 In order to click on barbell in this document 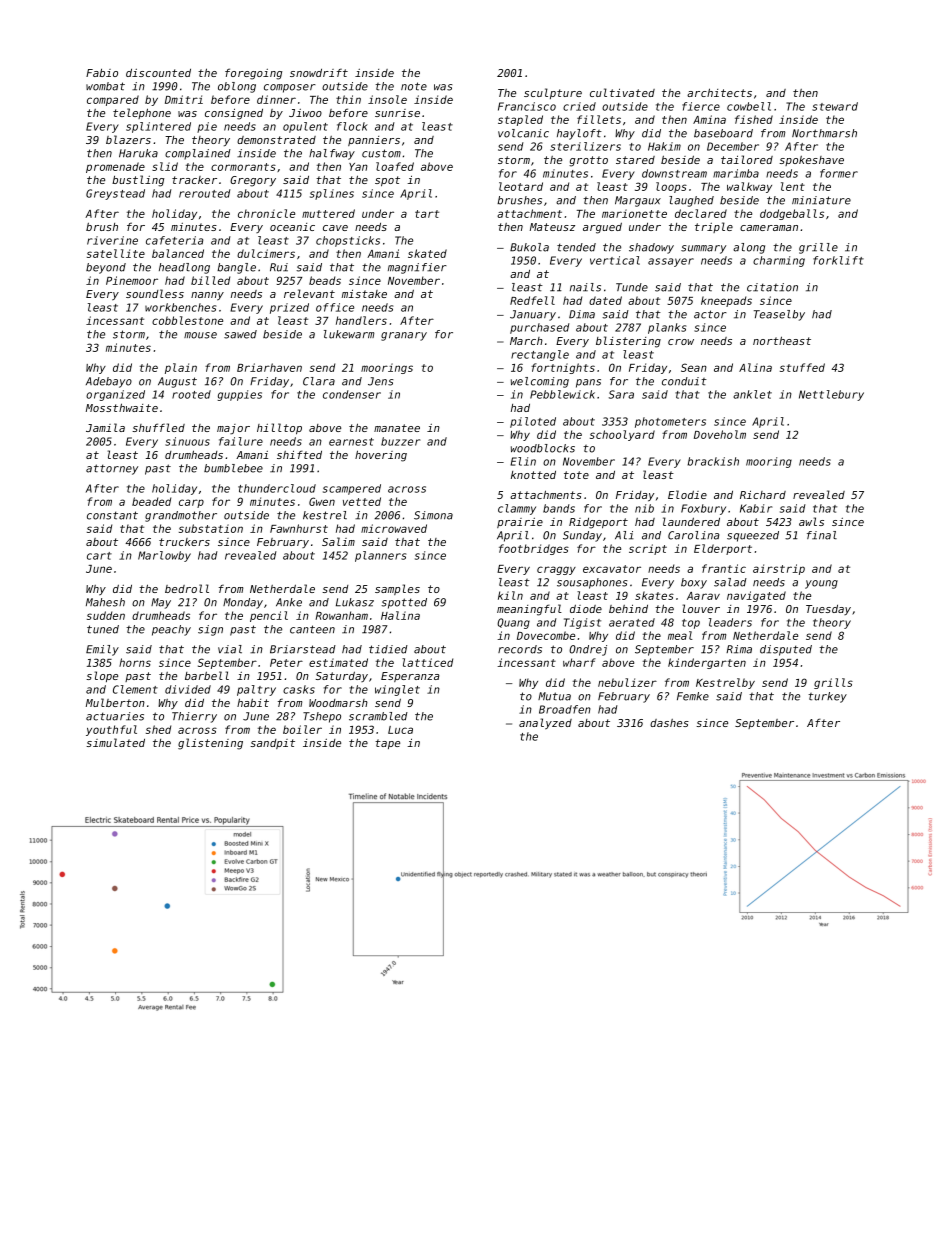, I will do `click(207, 675)`.
